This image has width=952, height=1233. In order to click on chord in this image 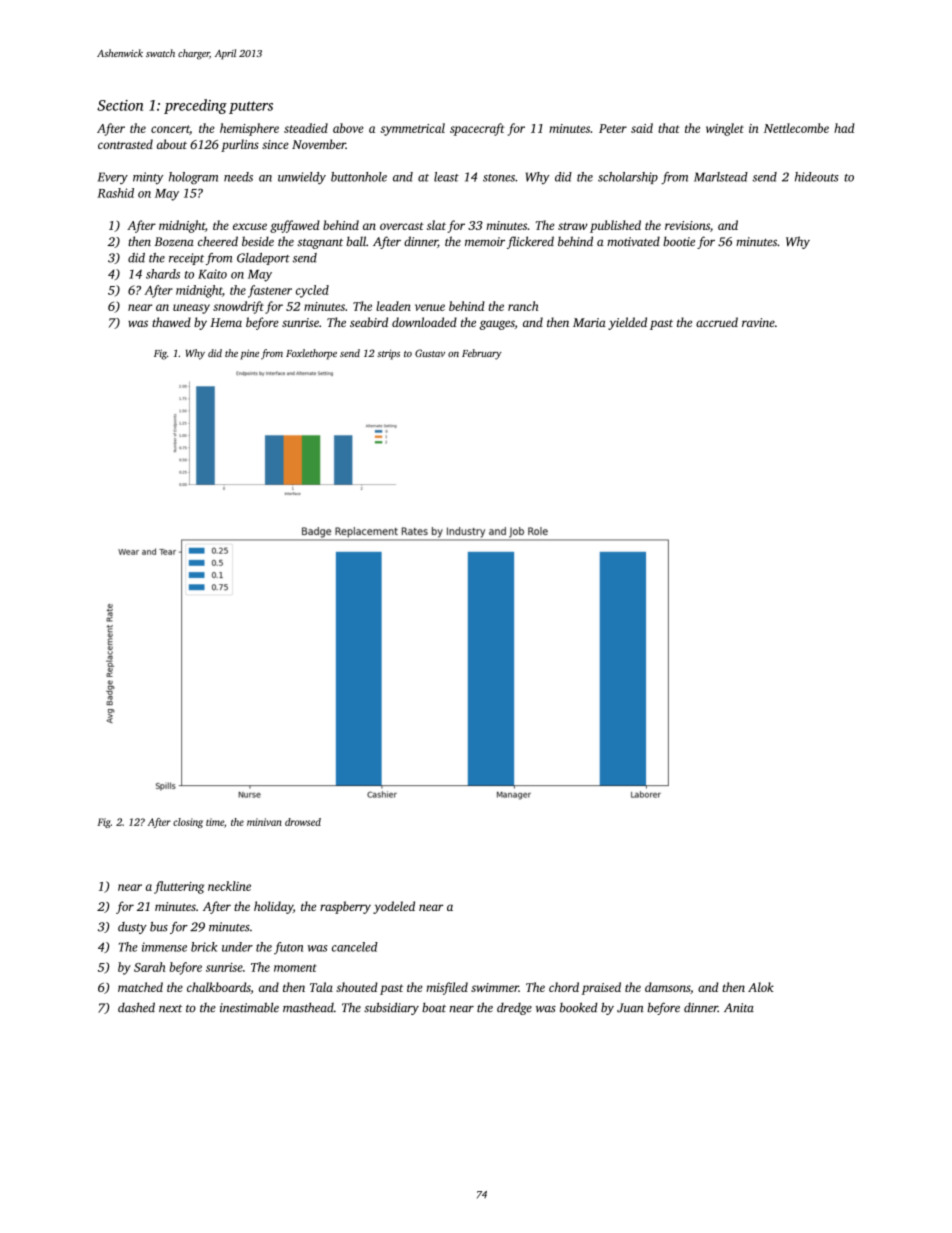, I will do `click(564, 987)`.
